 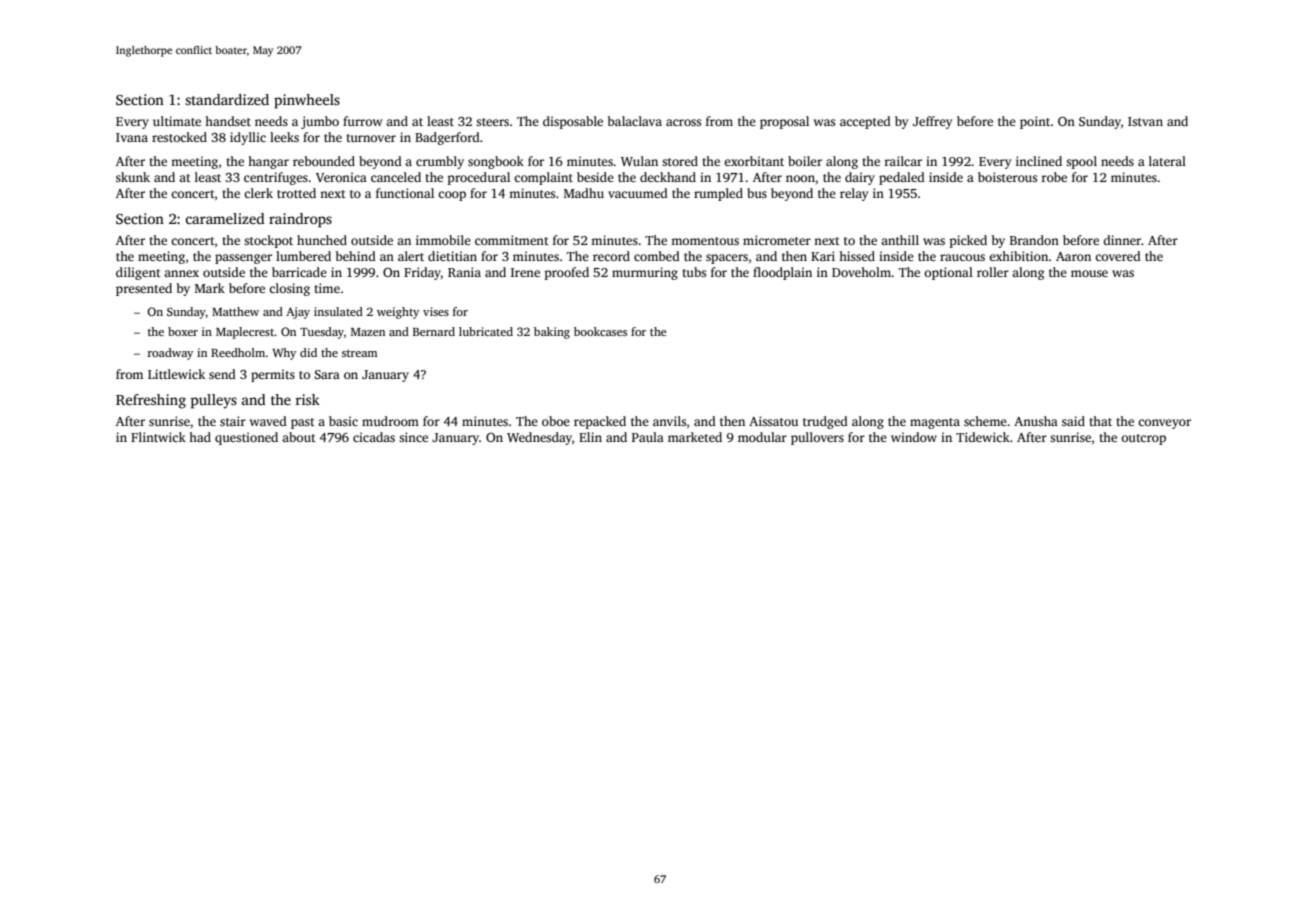 I want to click on balaclava, so click(x=635, y=121).
